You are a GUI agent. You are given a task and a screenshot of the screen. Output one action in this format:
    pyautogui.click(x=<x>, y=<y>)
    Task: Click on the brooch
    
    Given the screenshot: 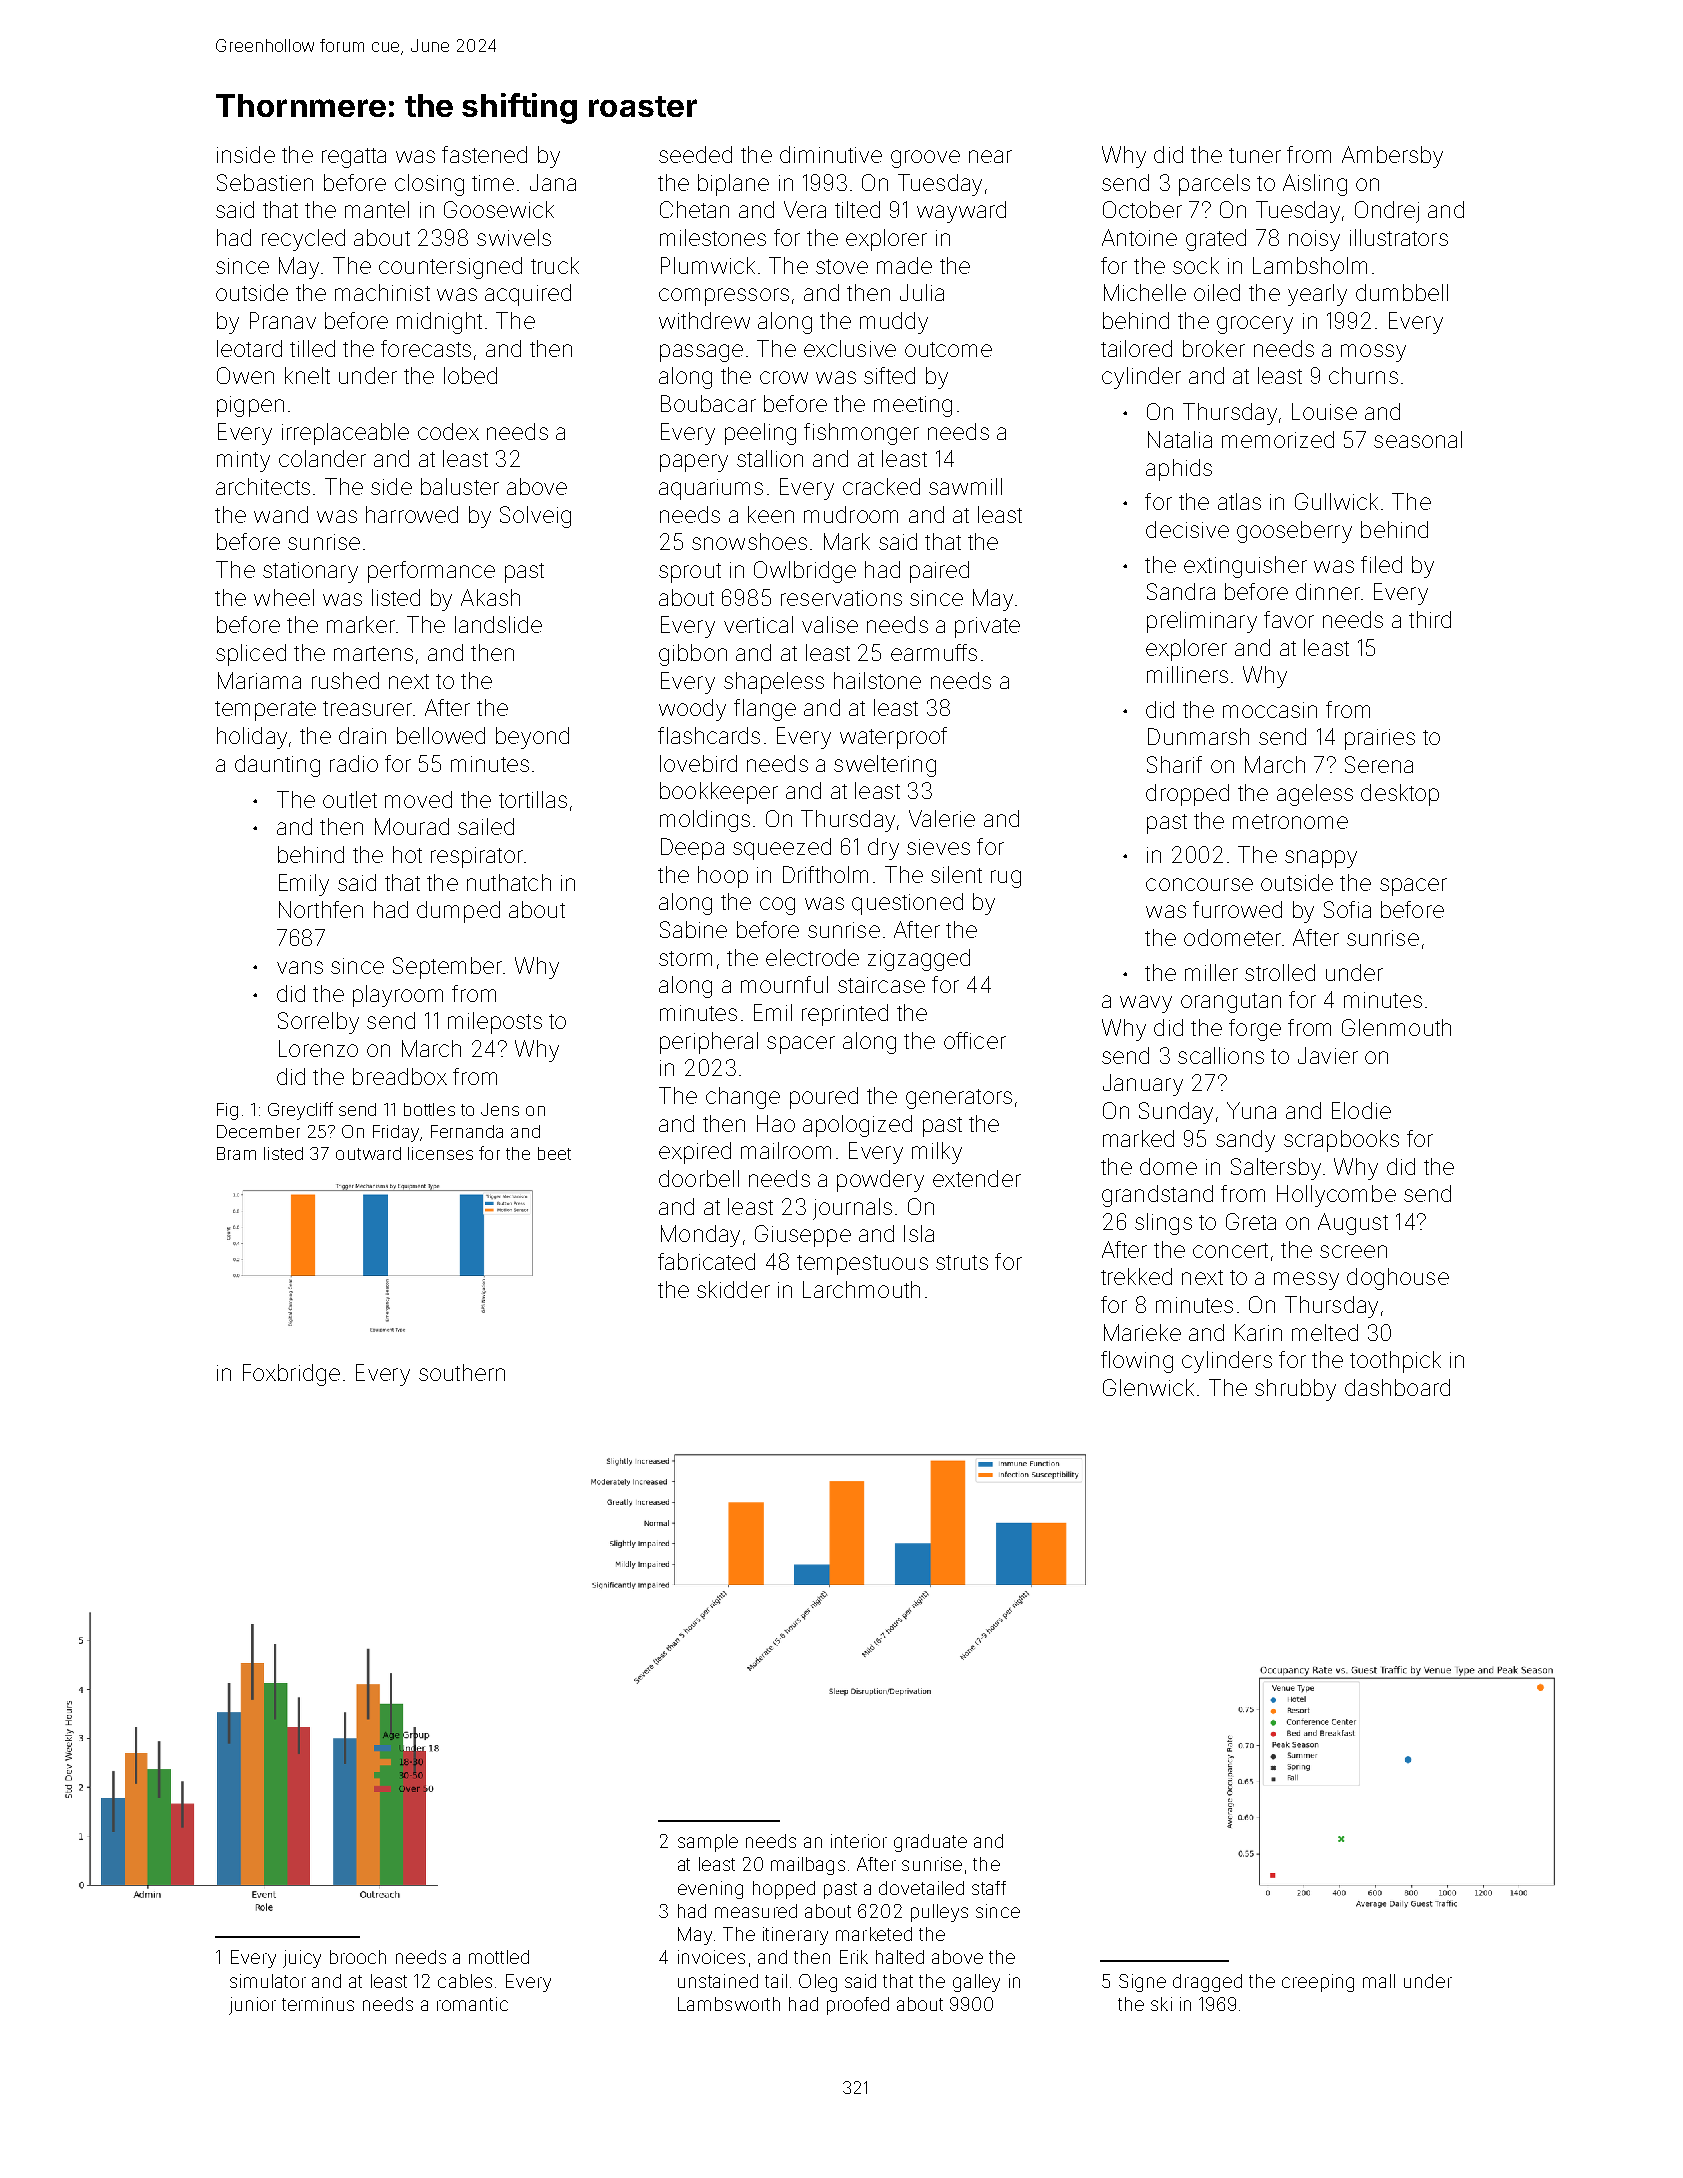 What is the action you would take?
    pyautogui.click(x=358, y=1957)
